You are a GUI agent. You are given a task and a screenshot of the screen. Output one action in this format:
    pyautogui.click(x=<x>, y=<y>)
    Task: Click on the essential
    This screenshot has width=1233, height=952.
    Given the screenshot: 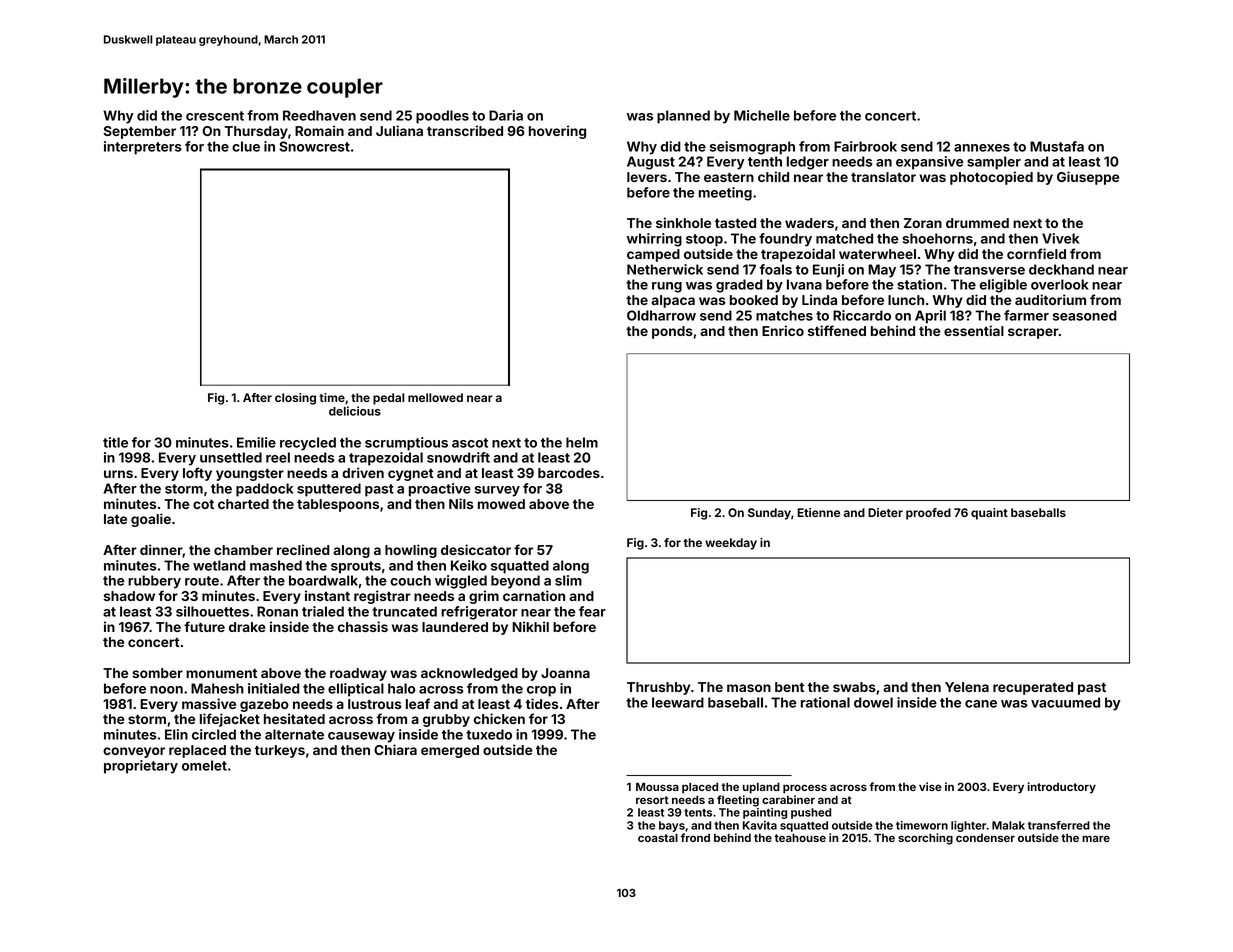 What is the action you would take?
    pyautogui.click(x=974, y=330)
